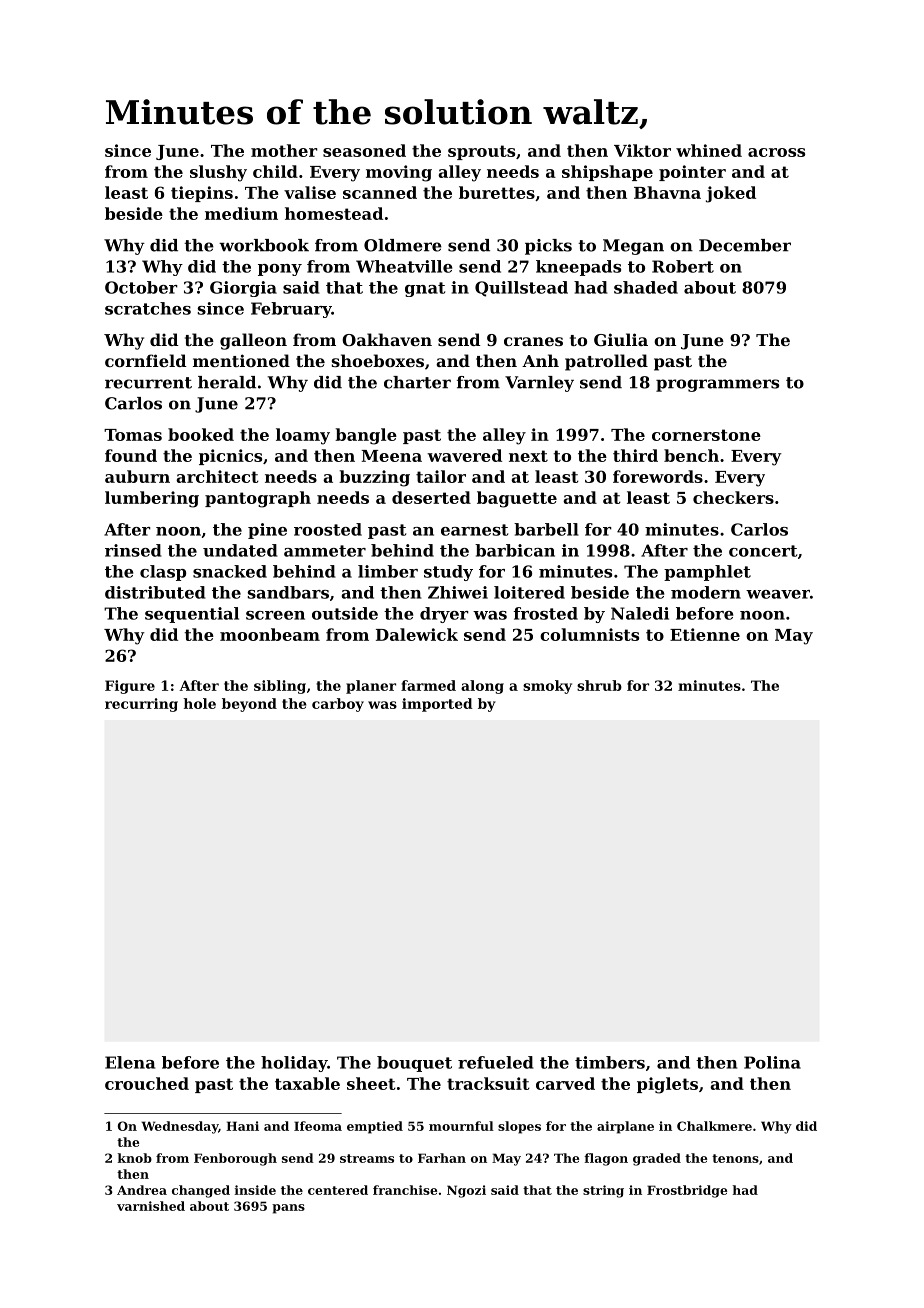 This screenshot has height=1308, width=924. Describe the element at coordinates (772, 1062) in the screenshot. I see `Polina` at that location.
